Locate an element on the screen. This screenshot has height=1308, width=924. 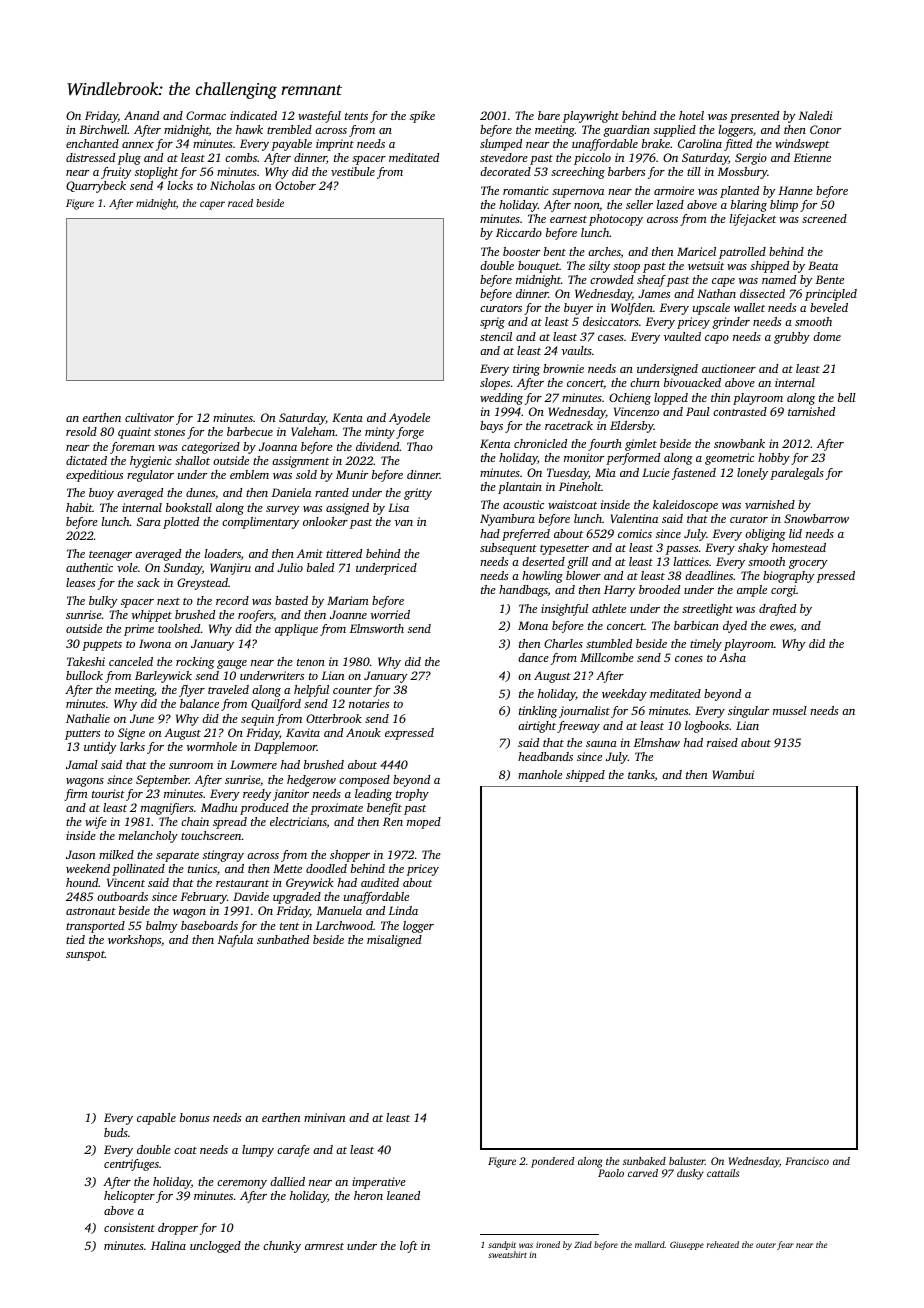
imprint is located at coordinates (335, 145).
